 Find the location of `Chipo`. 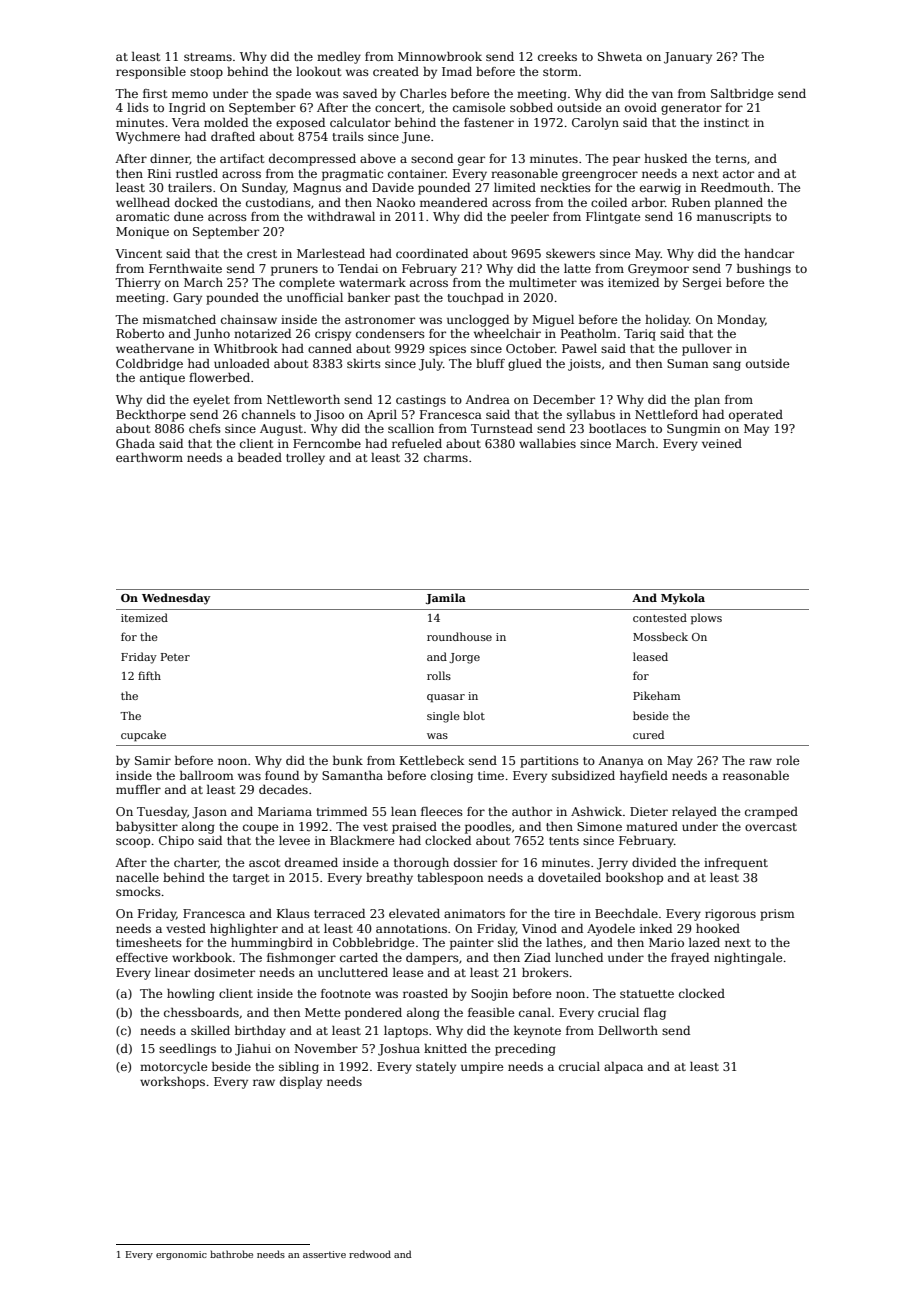

Chipo is located at coordinates (176, 842).
